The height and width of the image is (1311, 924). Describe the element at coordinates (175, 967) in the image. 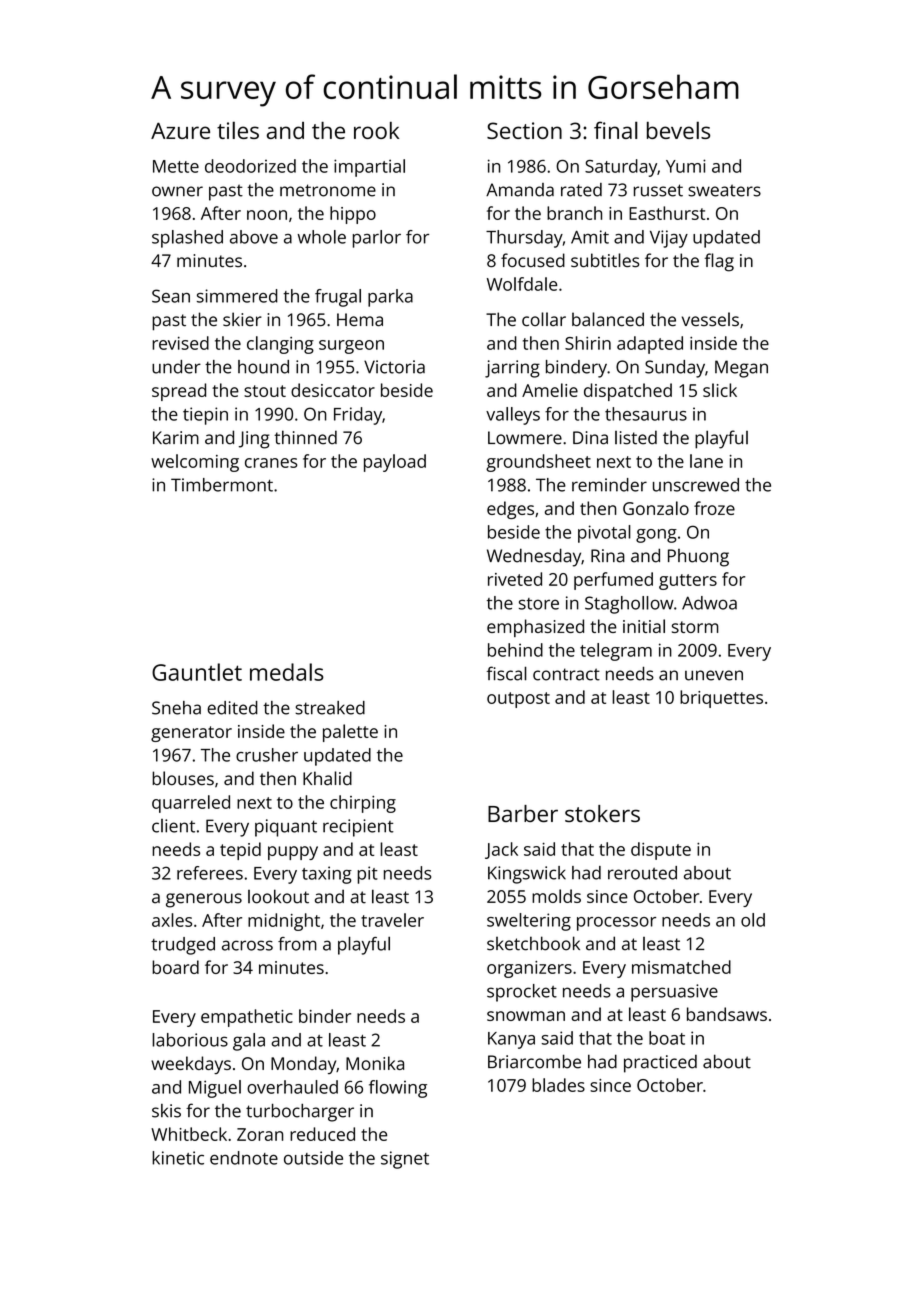

I see `board` at that location.
